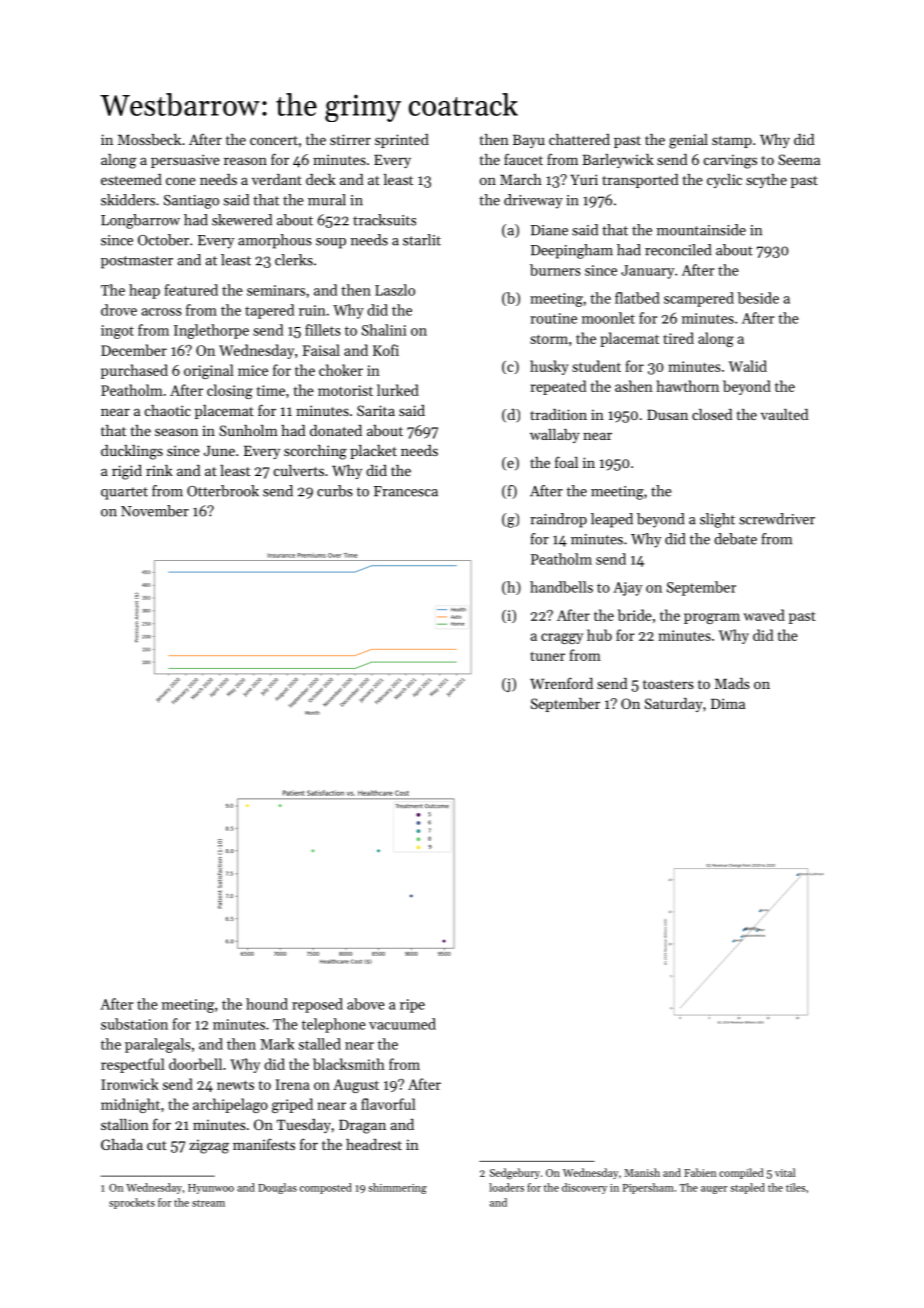 This screenshot has width=924, height=1308. Describe the element at coordinates (176, 432) in the screenshot. I see `season` at that location.
